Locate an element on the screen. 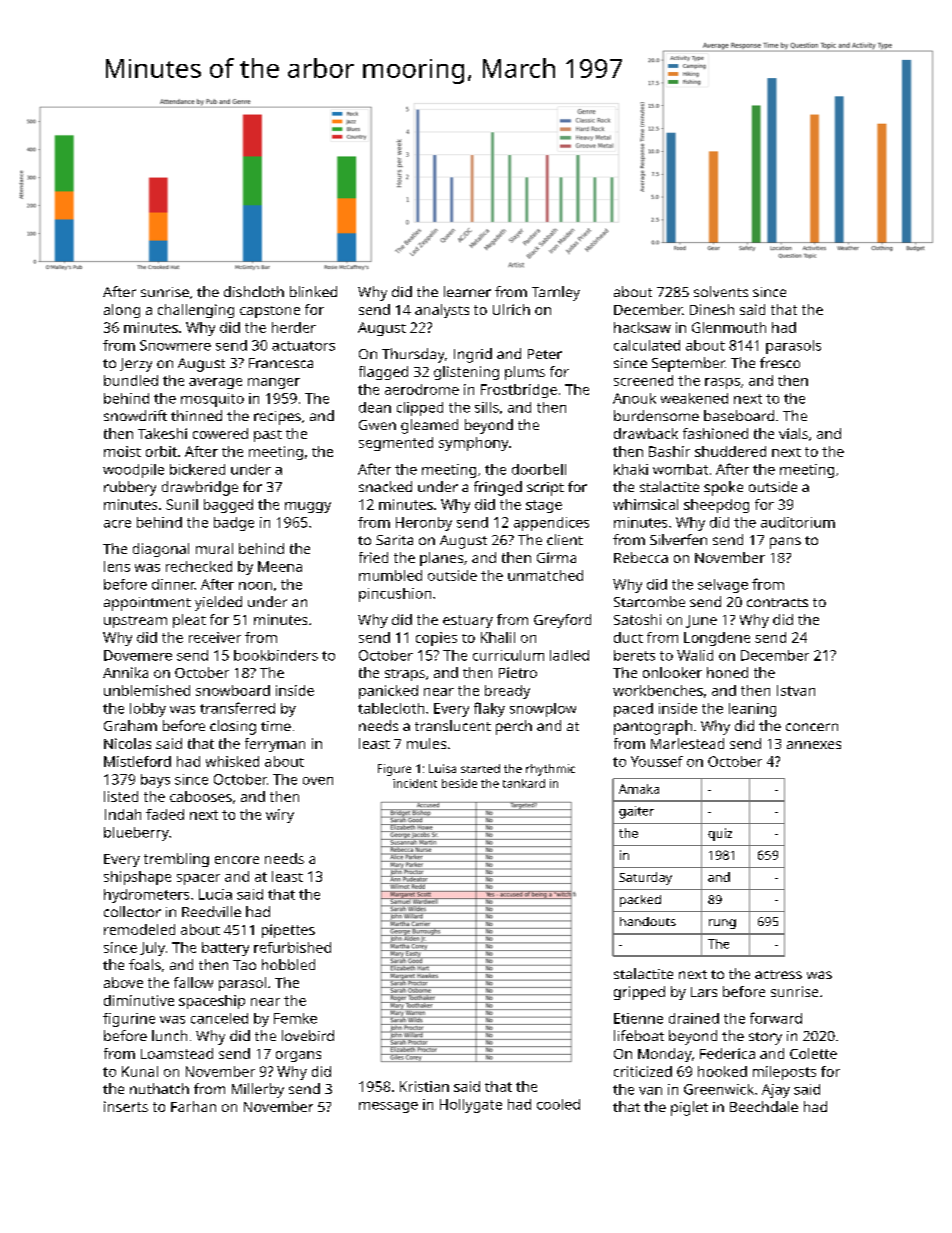 This screenshot has height=1233, width=952. manger is located at coordinates (274, 383).
